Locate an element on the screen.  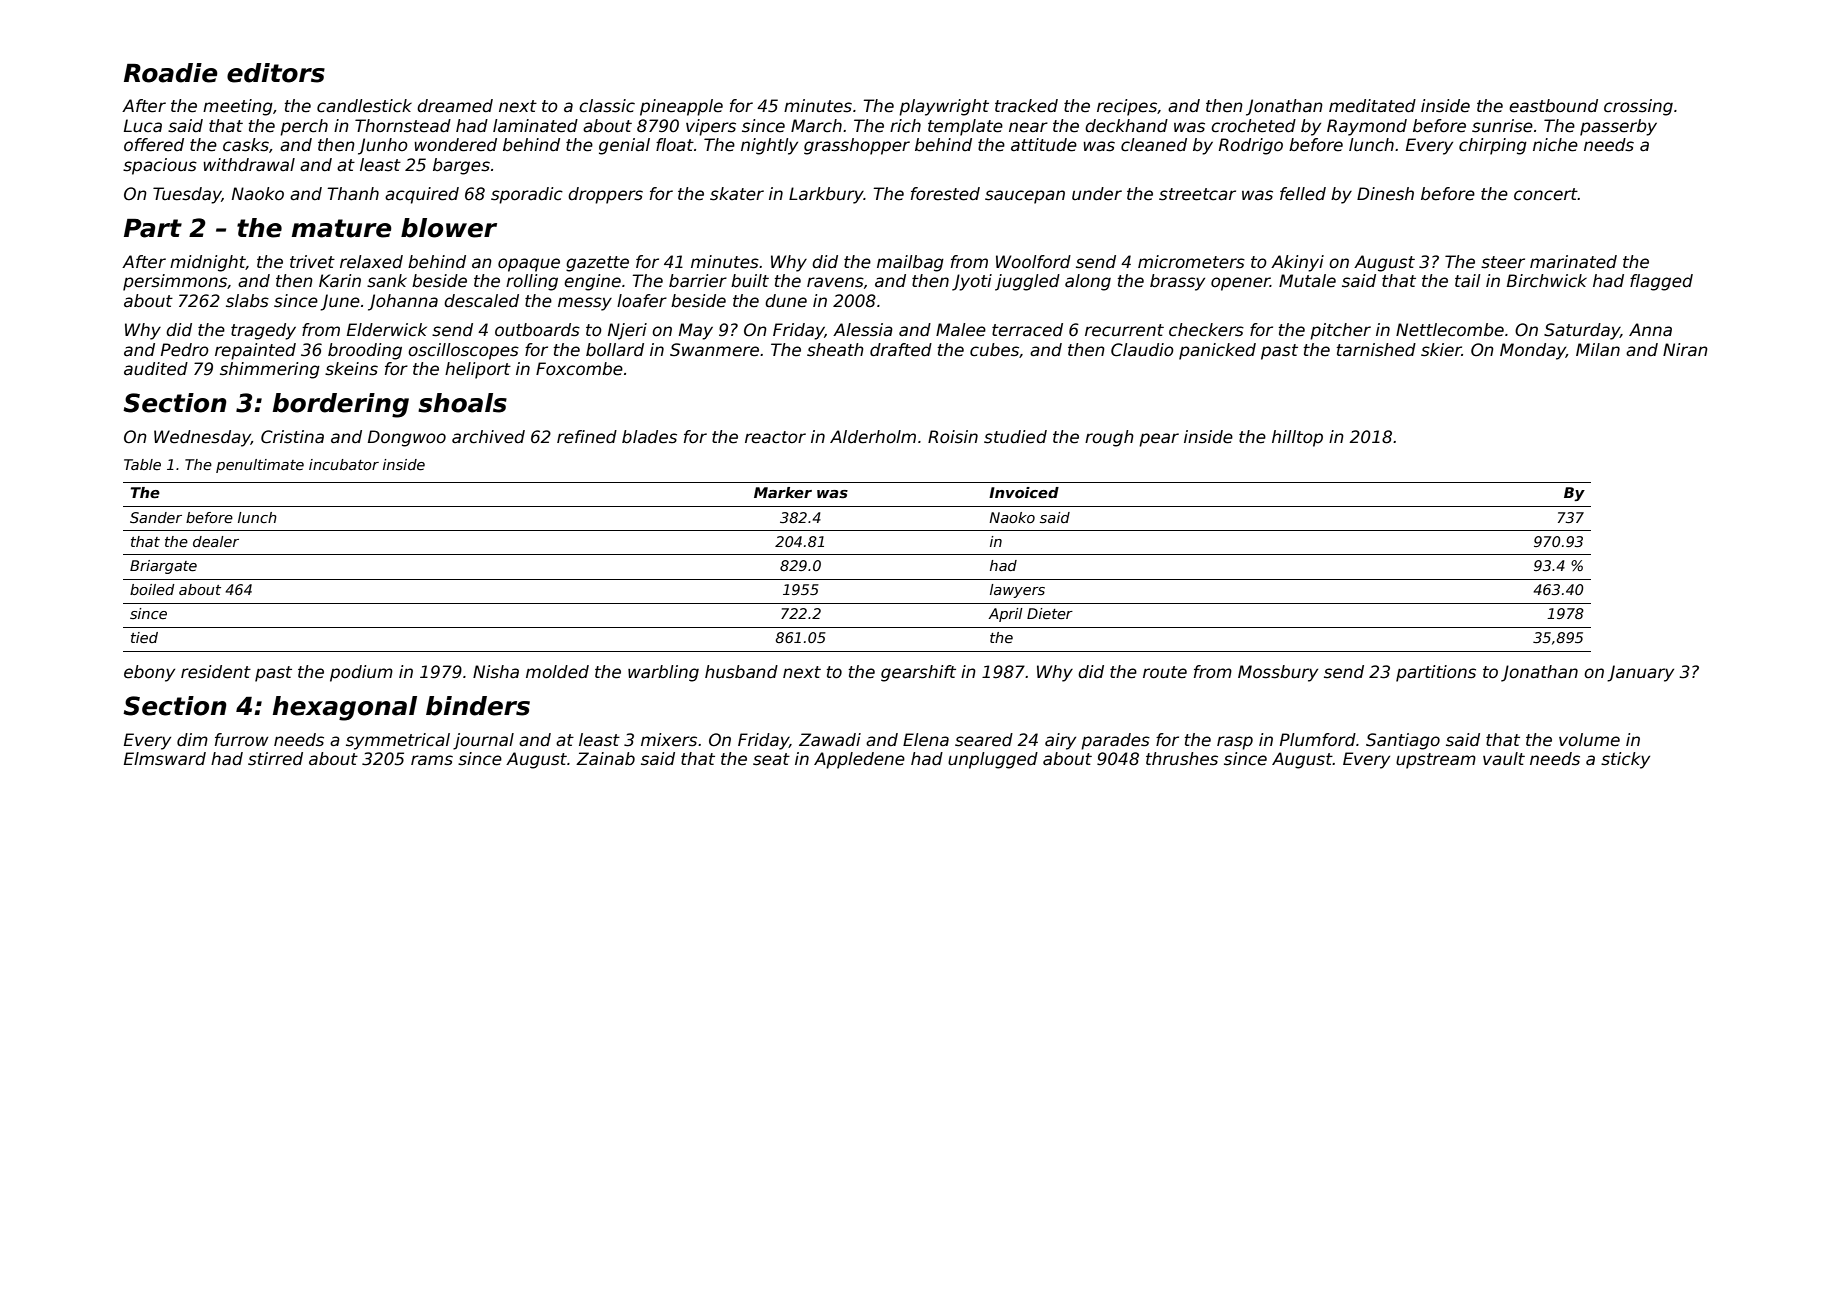
editors is located at coordinates (276, 73).
